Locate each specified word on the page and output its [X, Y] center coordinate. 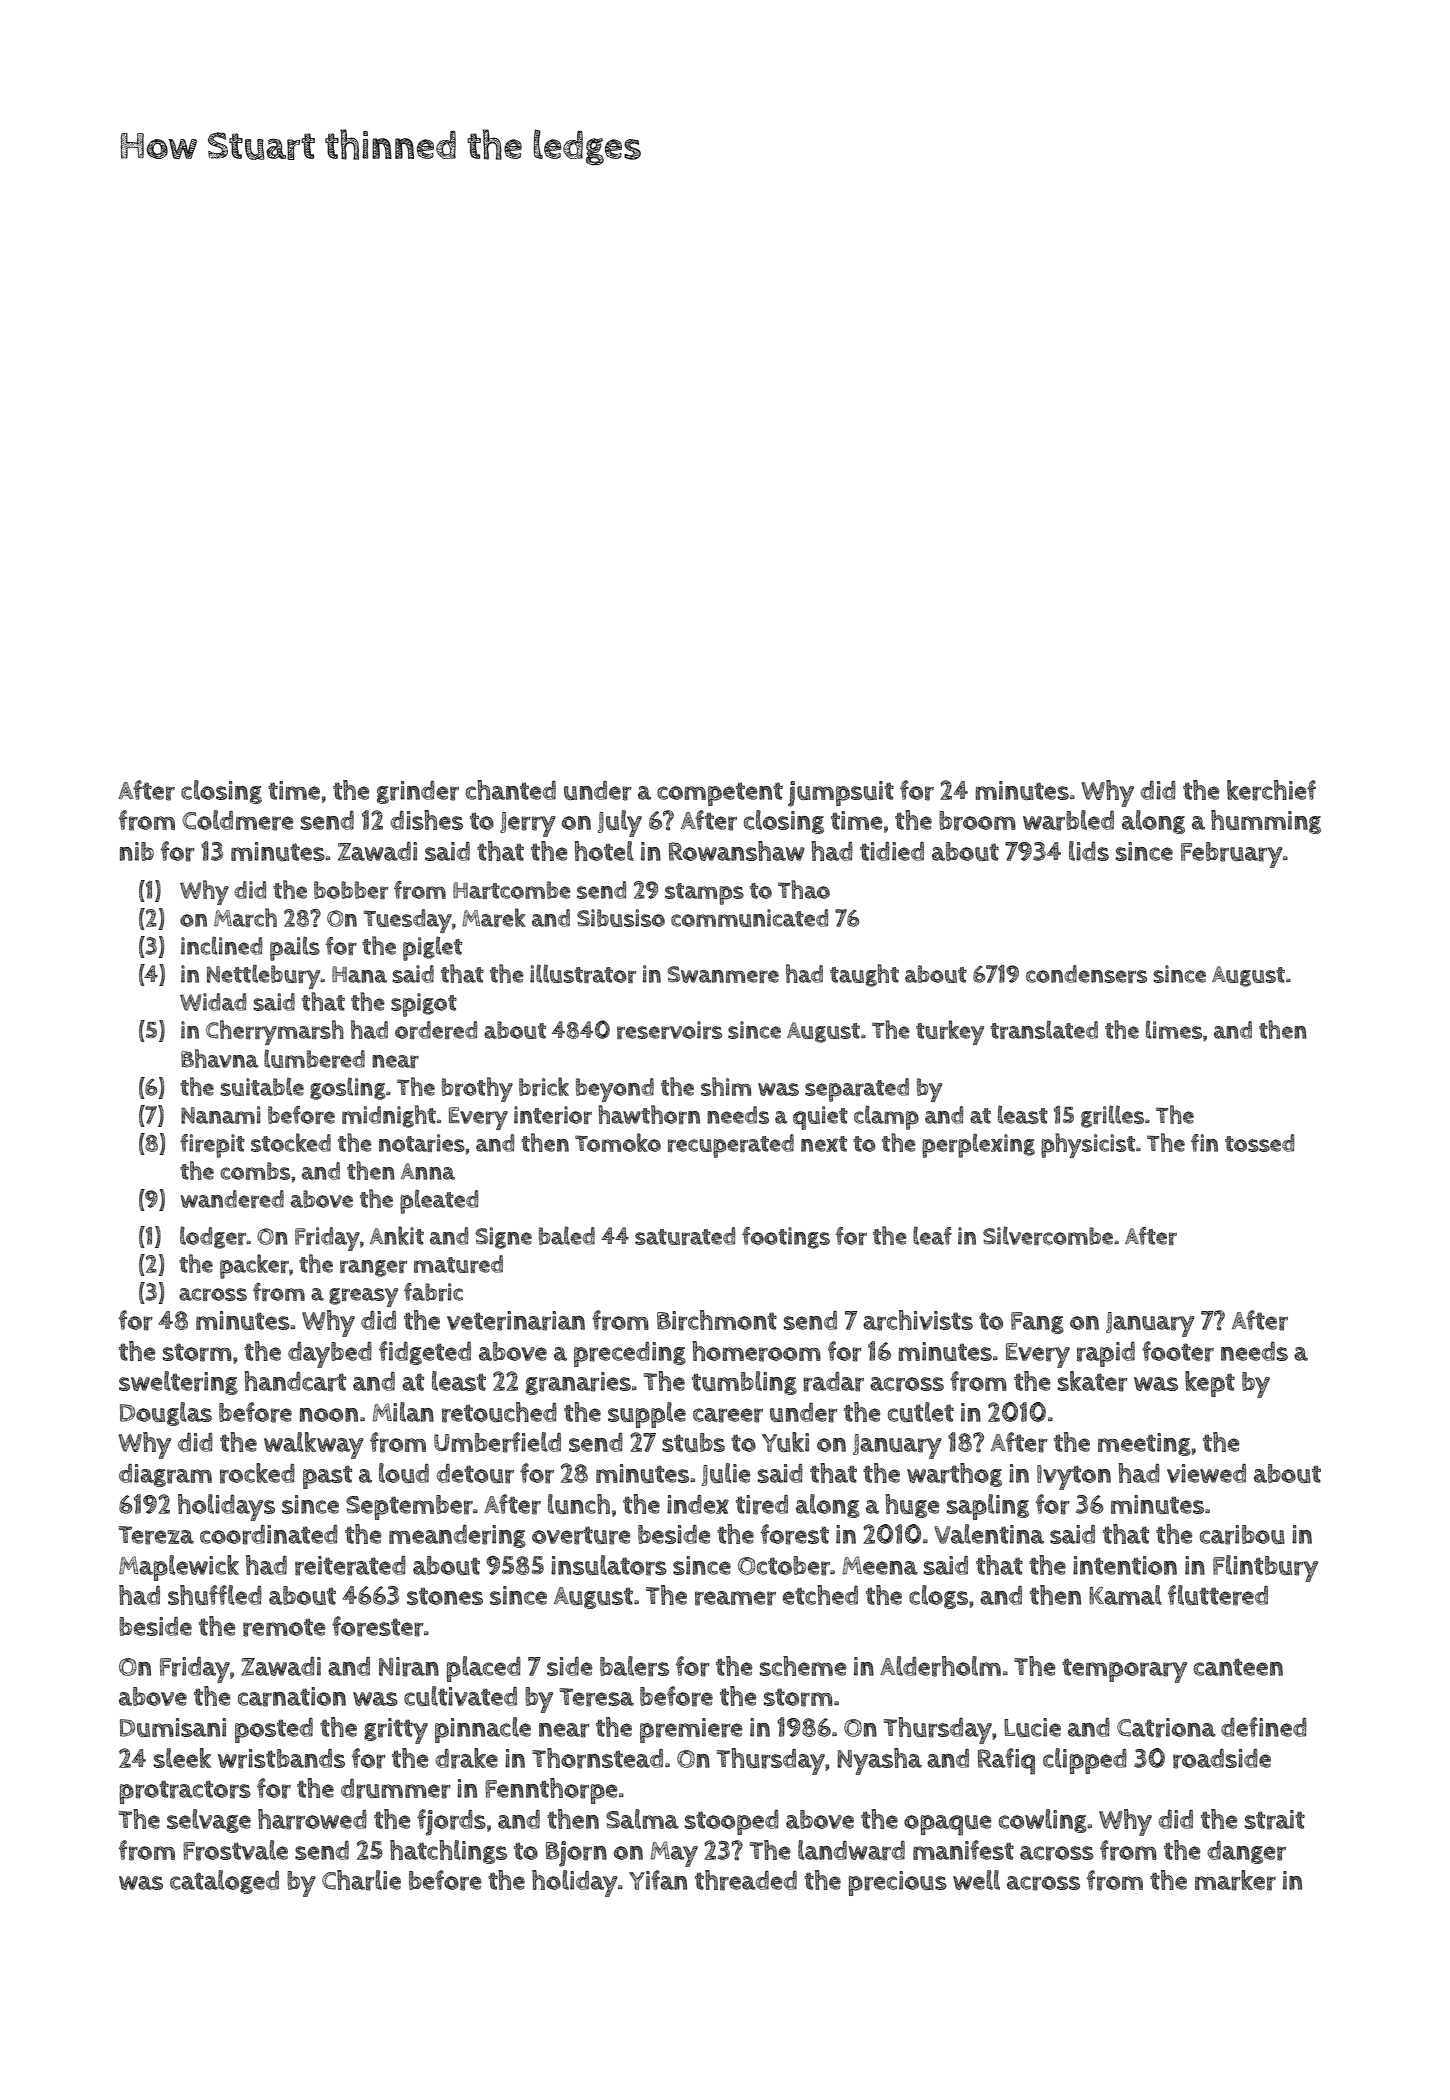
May [674, 1854]
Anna [428, 1171]
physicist [1088, 1145]
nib [137, 851]
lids [1089, 851]
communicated [749, 918]
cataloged [224, 1882]
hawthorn [649, 1114]
